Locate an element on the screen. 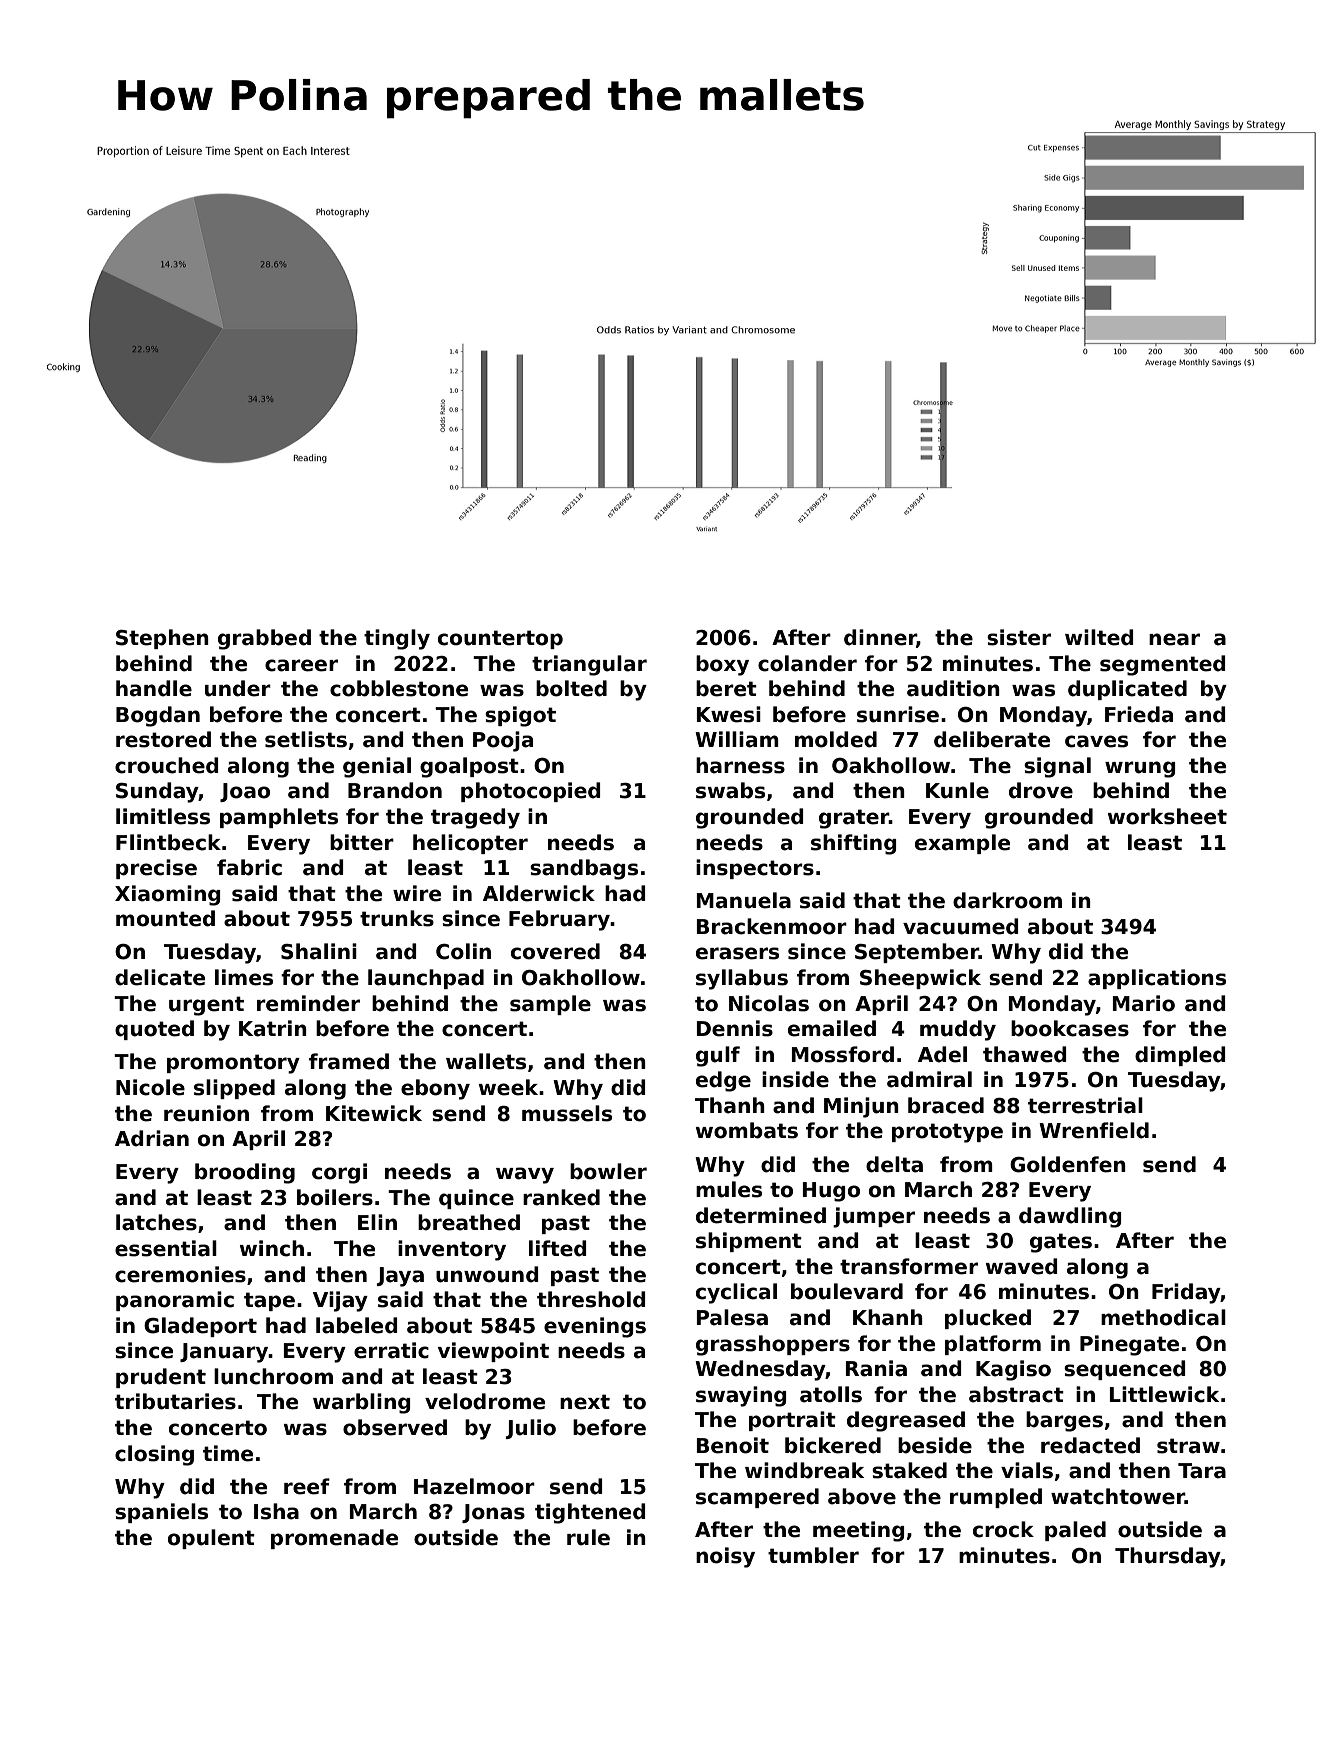 The height and width of the screenshot is (1737, 1342). Nicolas is located at coordinates (769, 1003).
